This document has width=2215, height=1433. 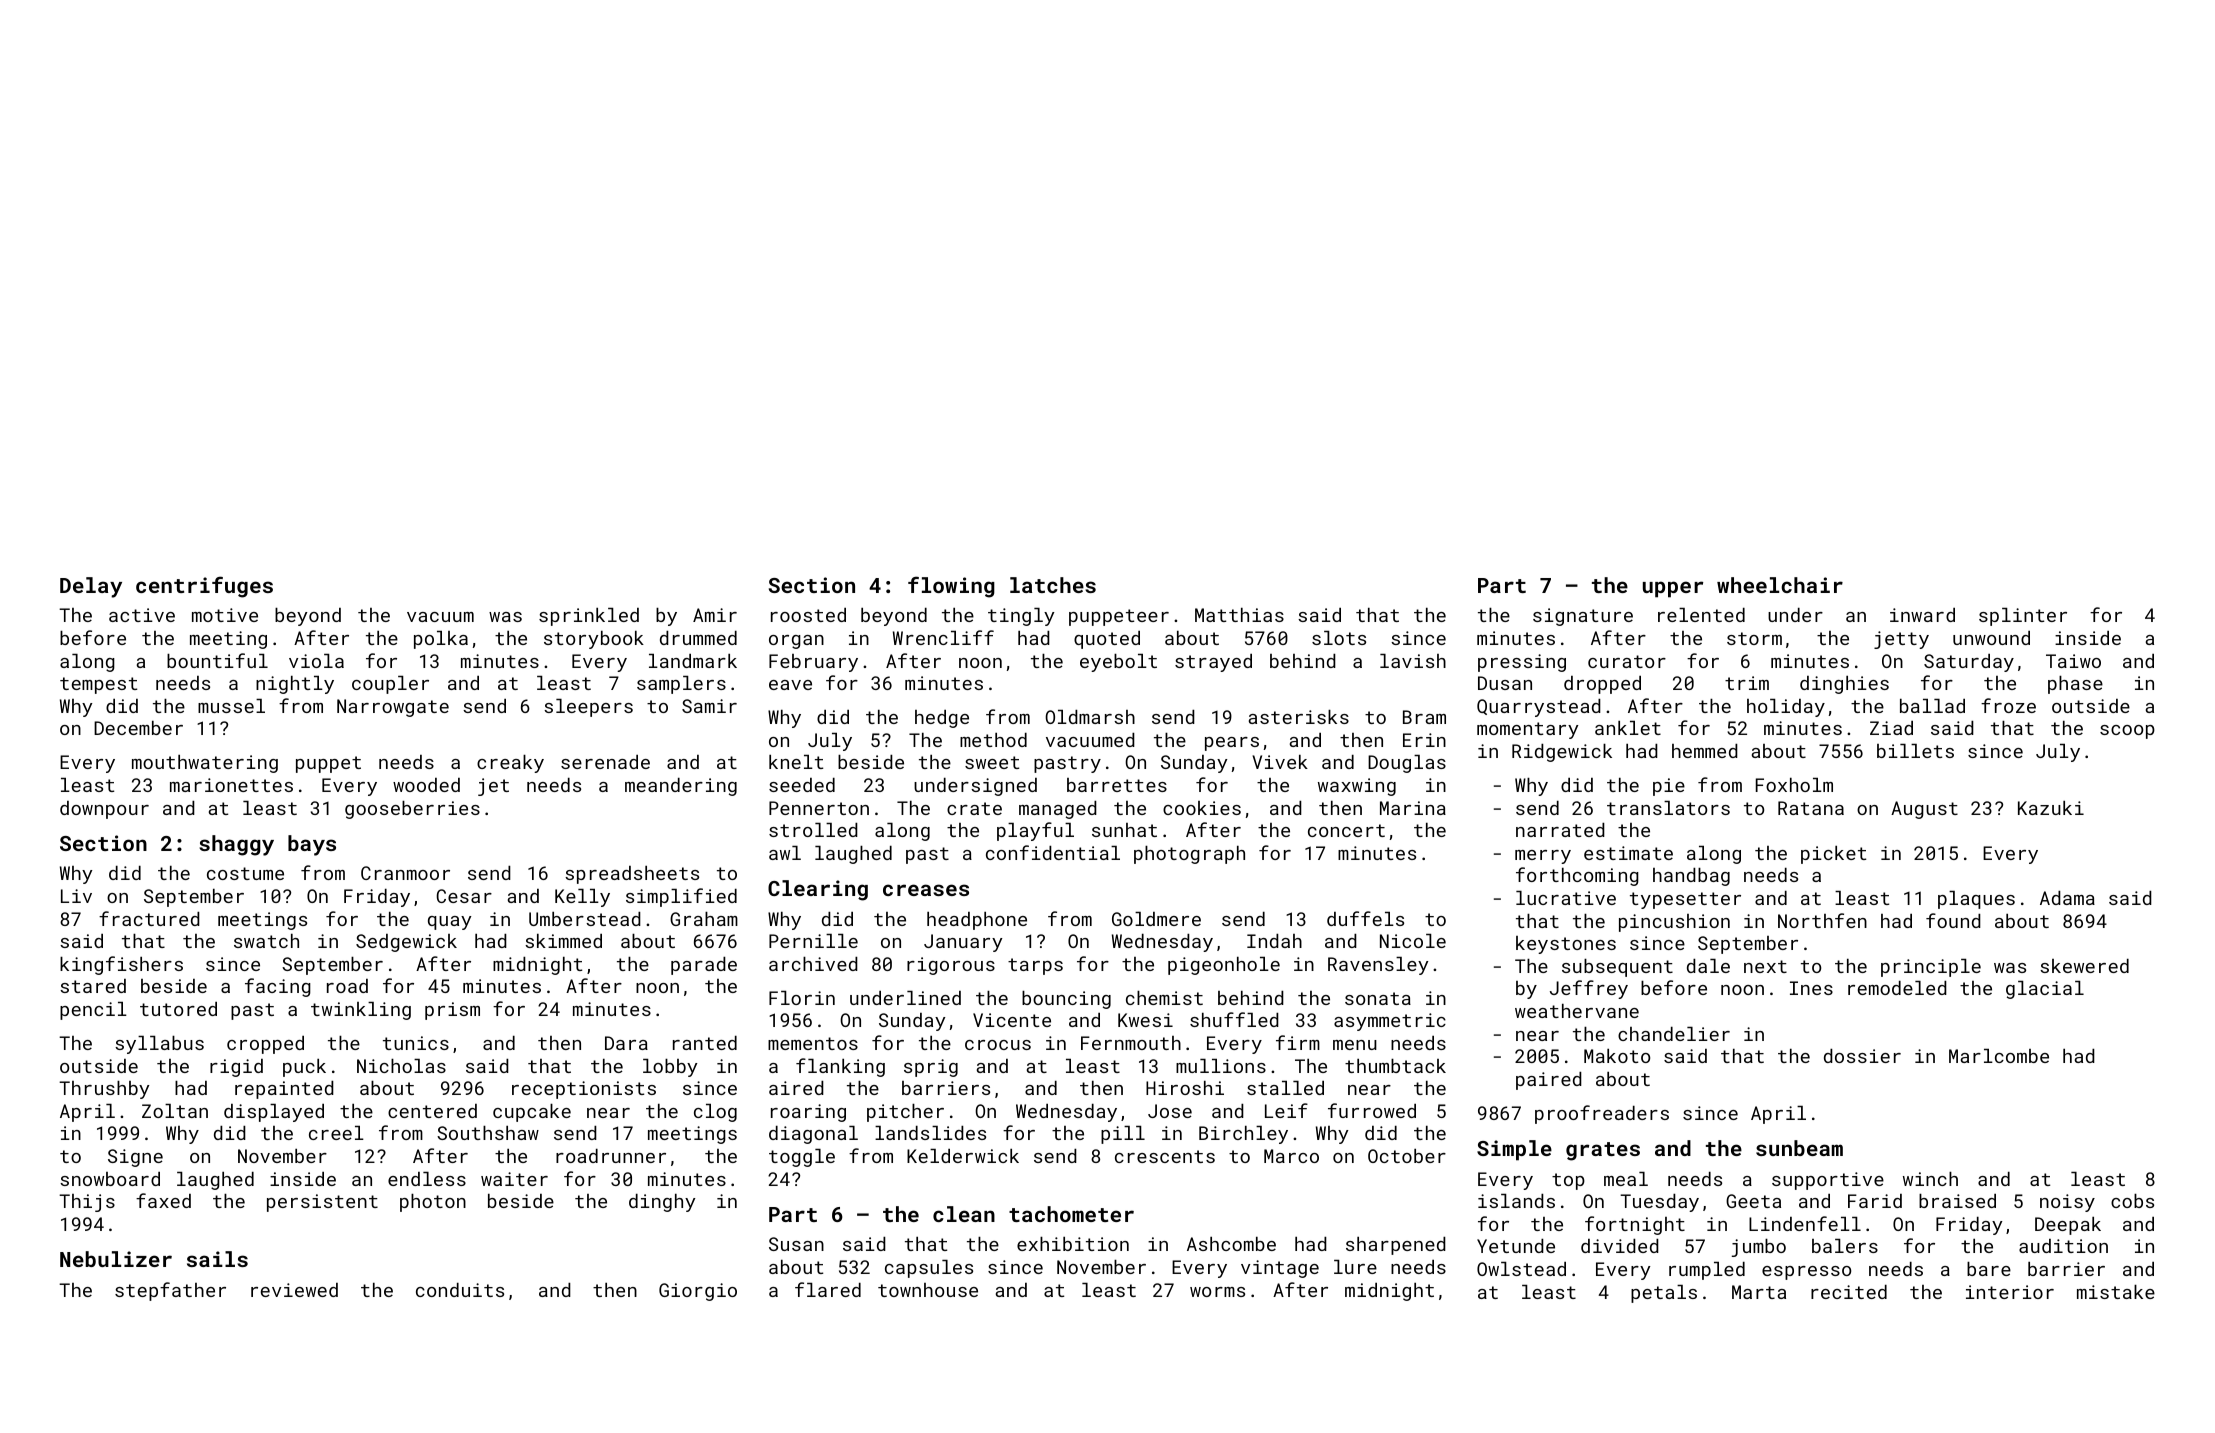 I want to click on December, so click(x=138, y=728).
